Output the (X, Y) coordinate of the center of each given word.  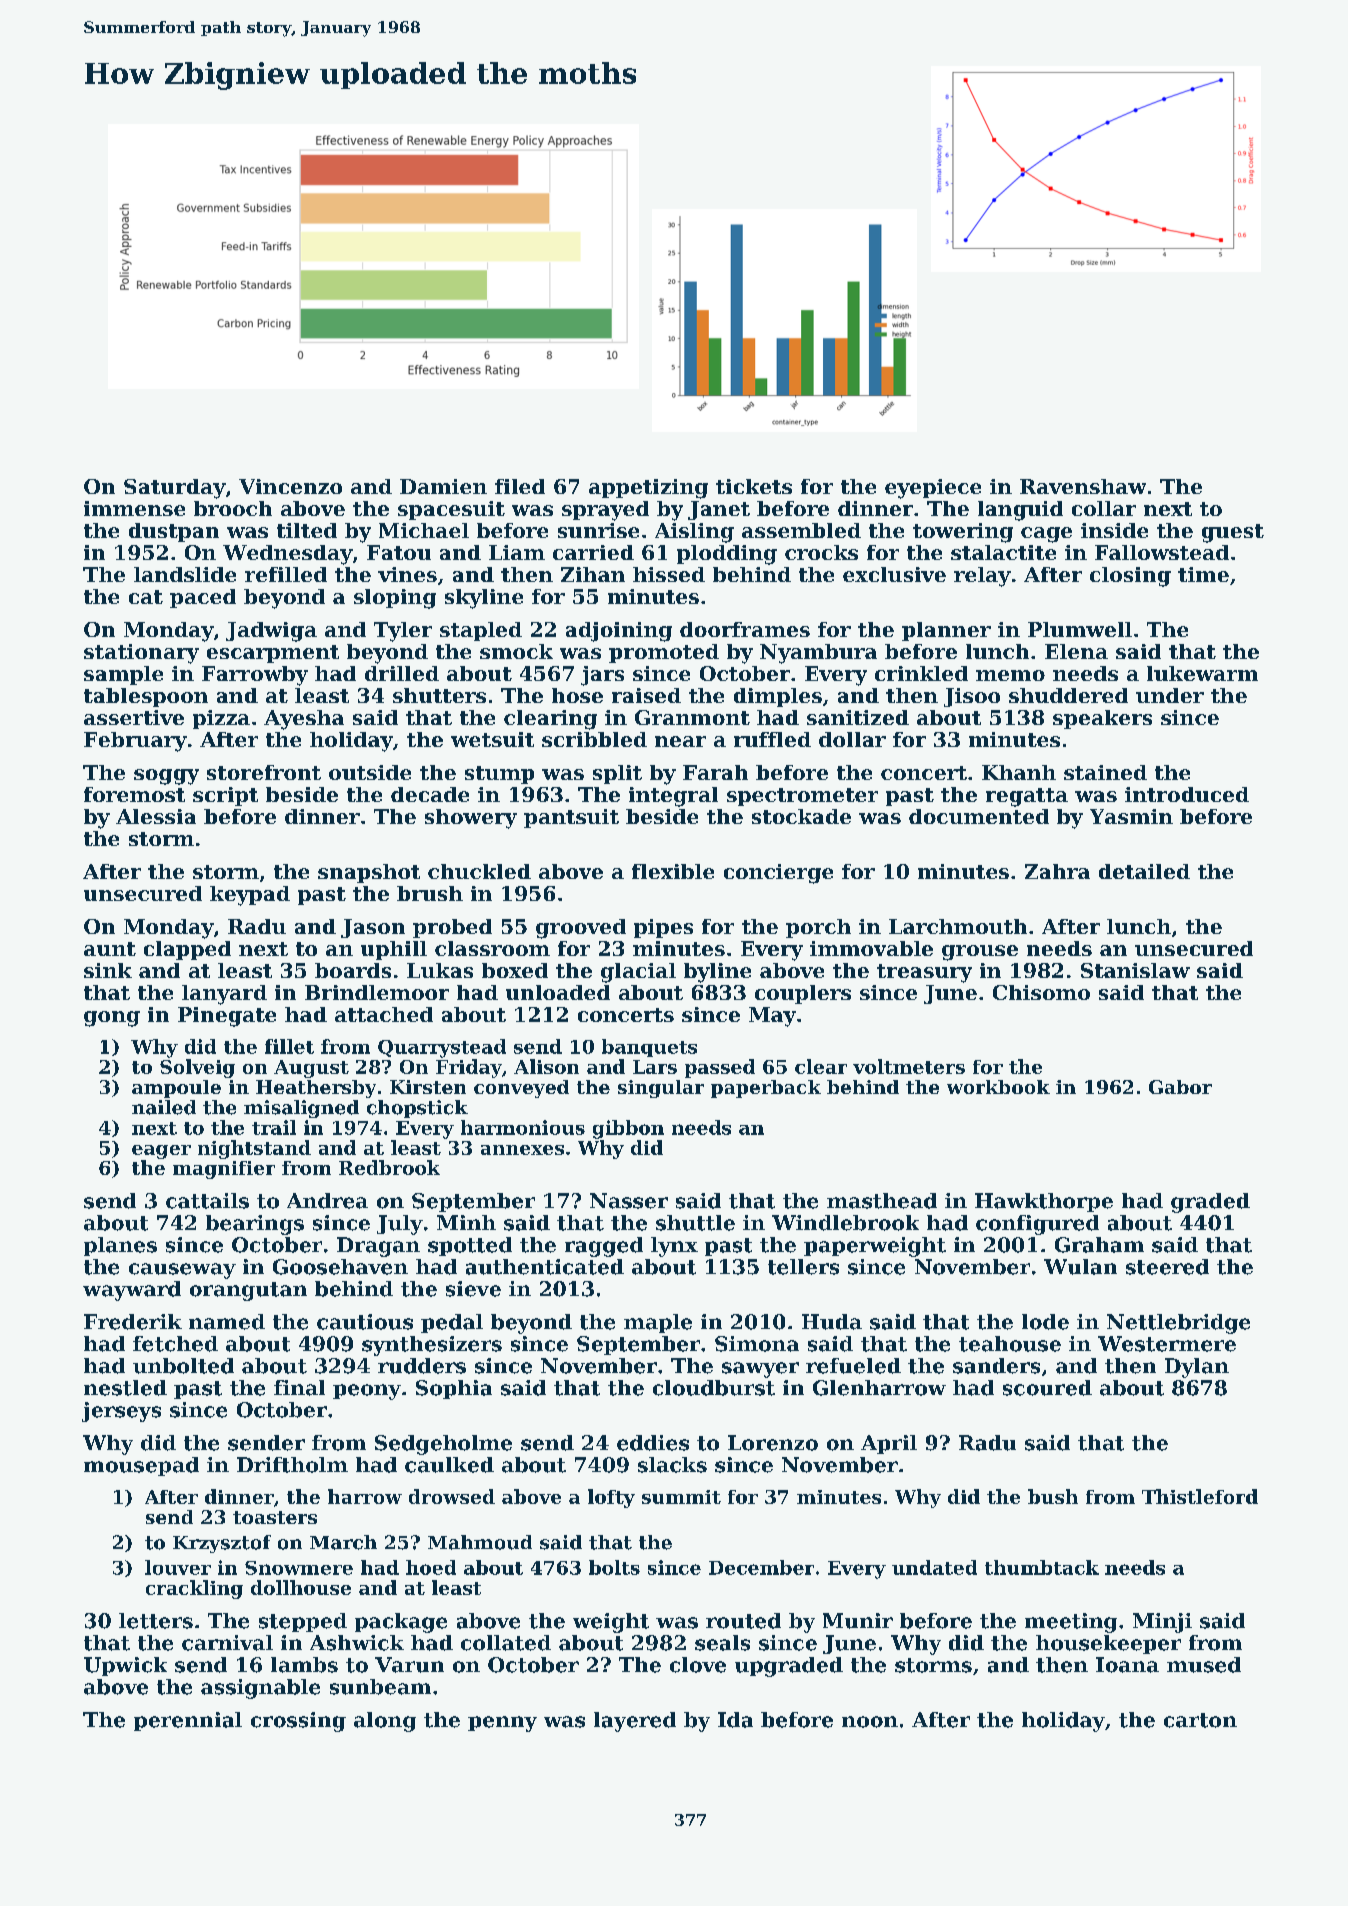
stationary (141, 654)
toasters (275, 1517)
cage (1046, 535)
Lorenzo (773, 1443)
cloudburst (714, 1388)
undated (934, 1567)
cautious (365, 1322)
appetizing (648, 489)
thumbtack (1042, 1567)
